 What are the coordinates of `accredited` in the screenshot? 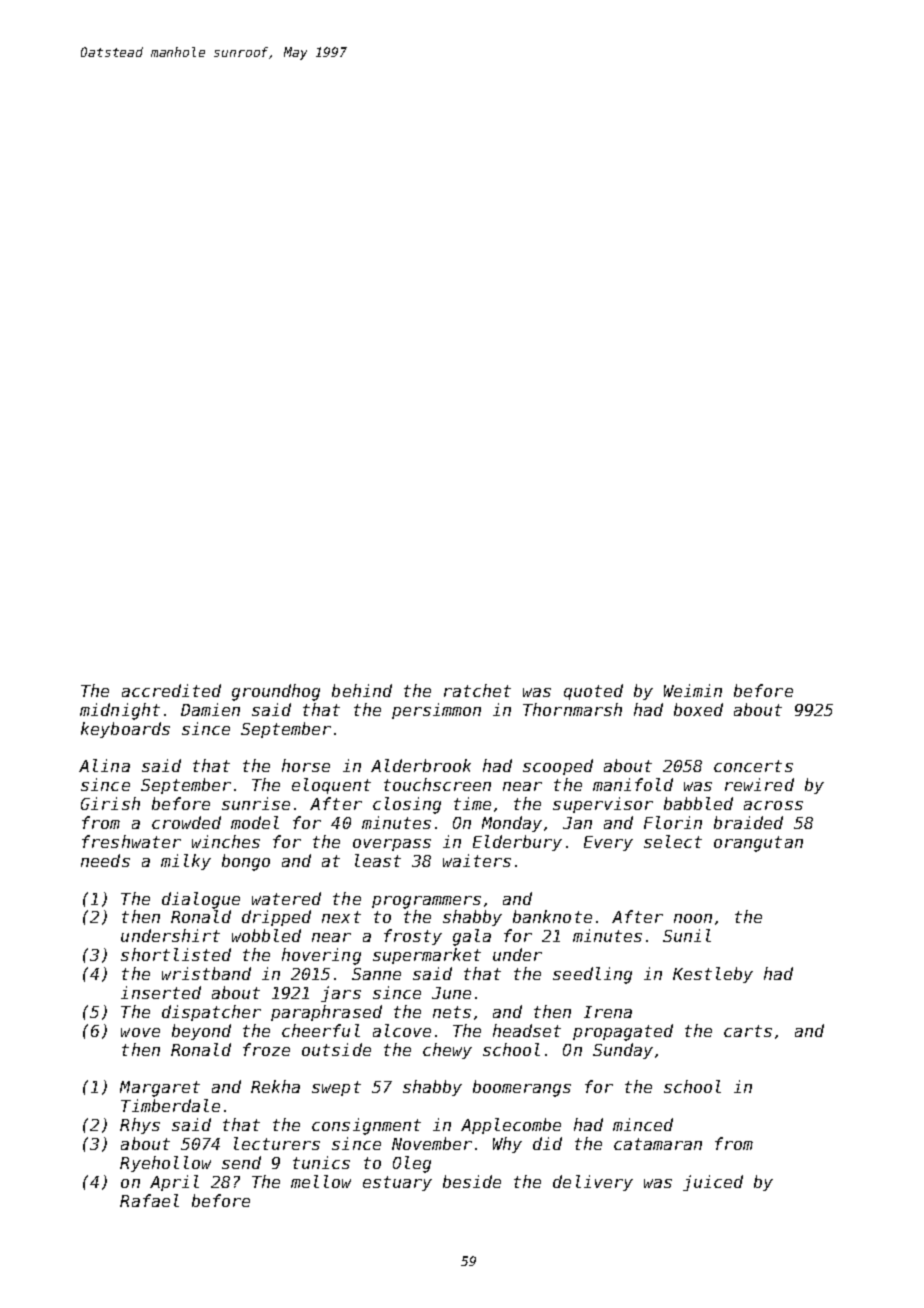 It's located at (171, 690).
